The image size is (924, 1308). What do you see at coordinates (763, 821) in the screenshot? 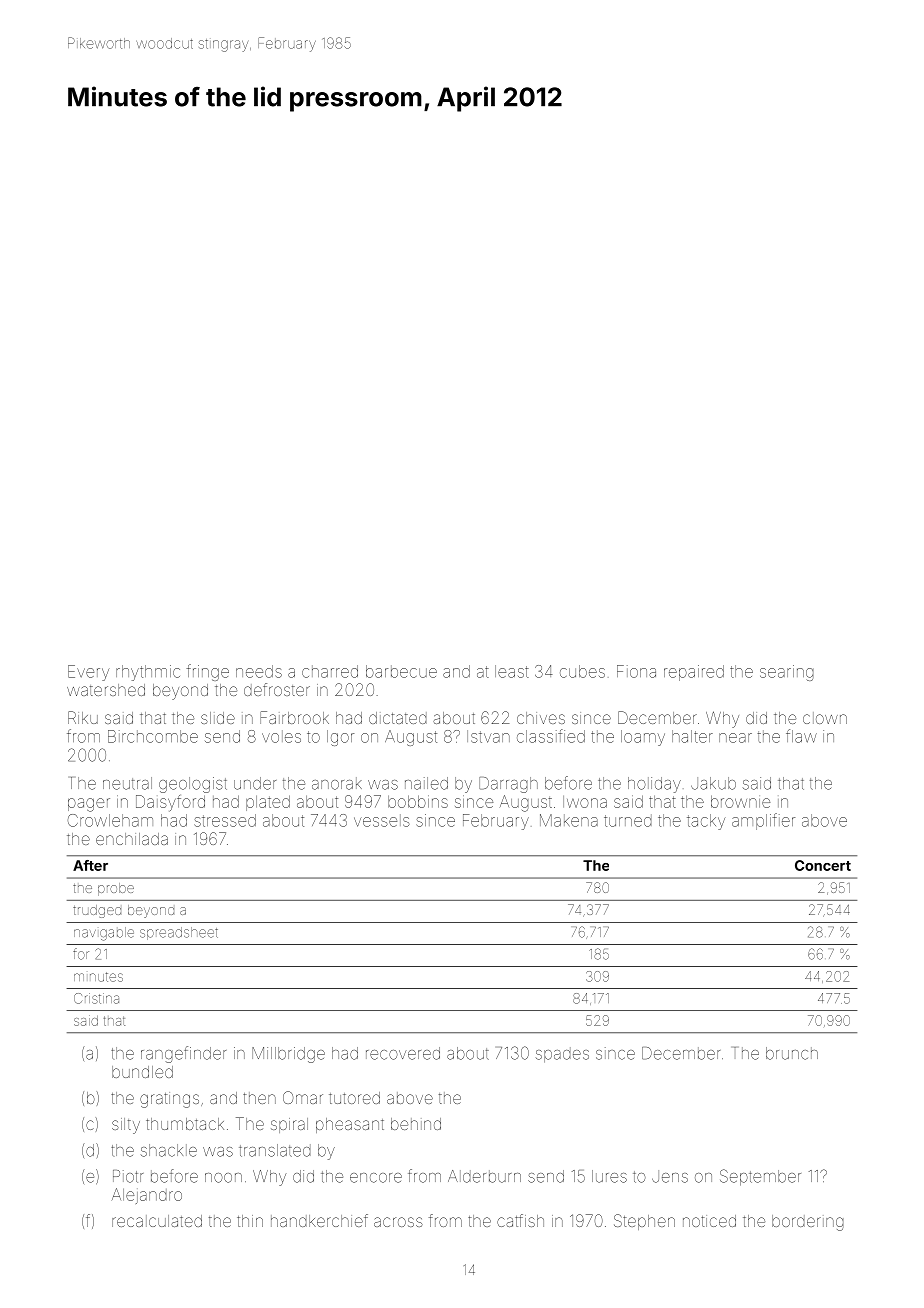
I see `amplifier` at bounding box center [763, 821].
